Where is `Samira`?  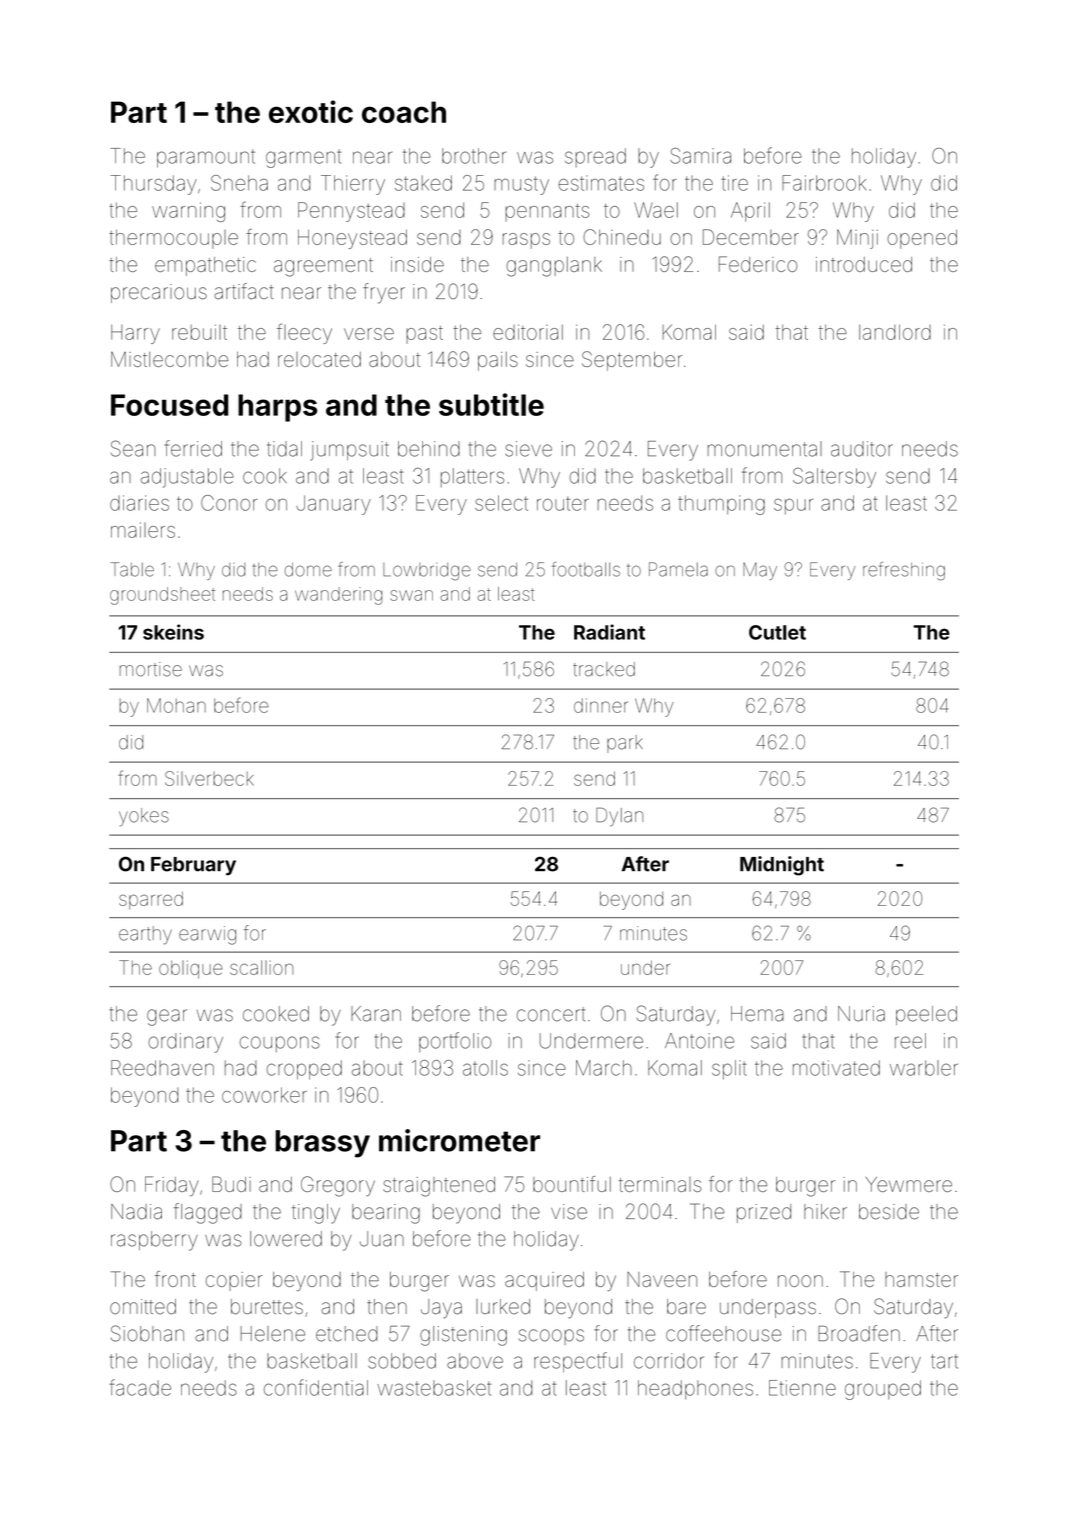
Samira is located at coordinates (700, 156).
